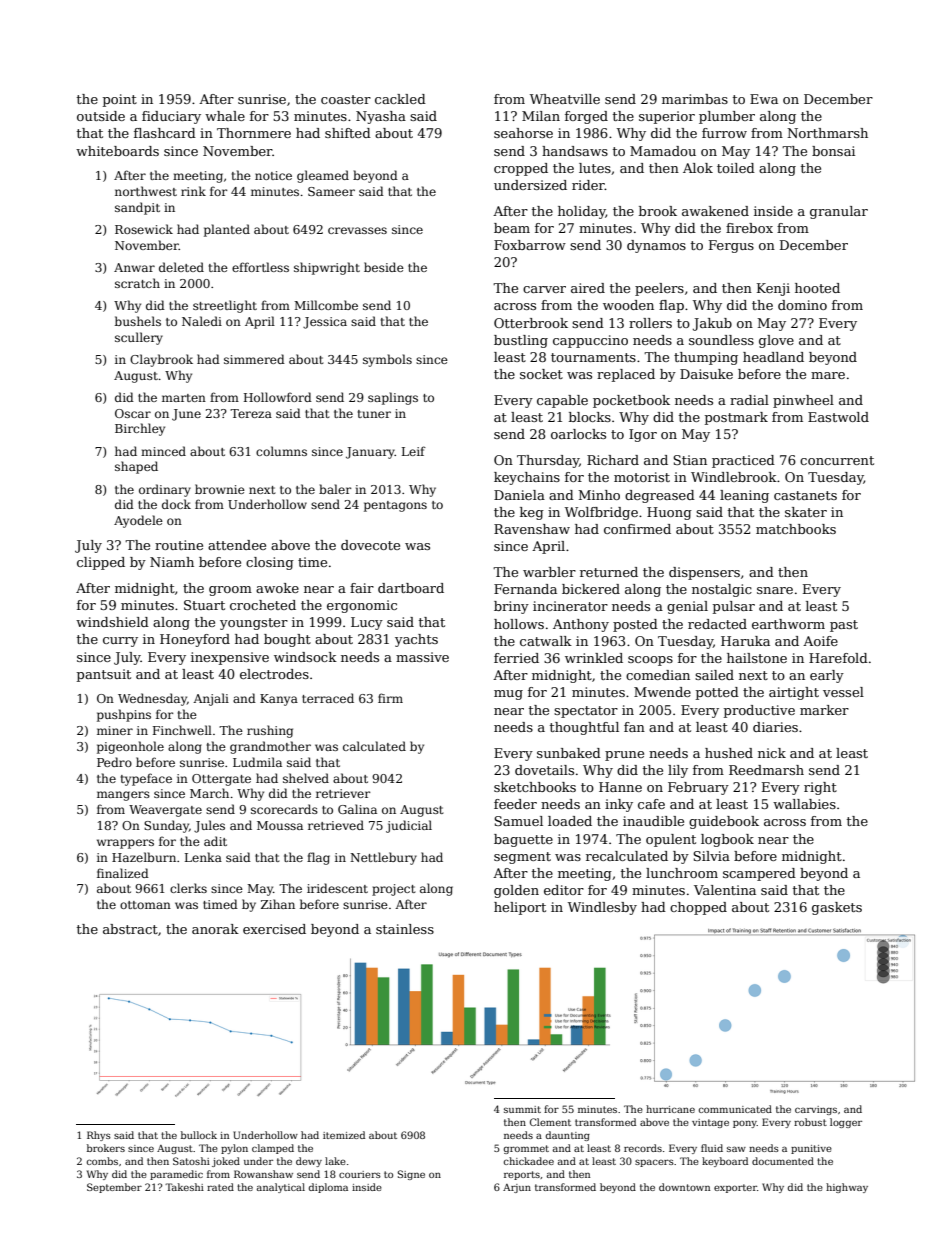 The width and height of the image is (952, 1233). I want to click on pentagons, so click(395, 506).
